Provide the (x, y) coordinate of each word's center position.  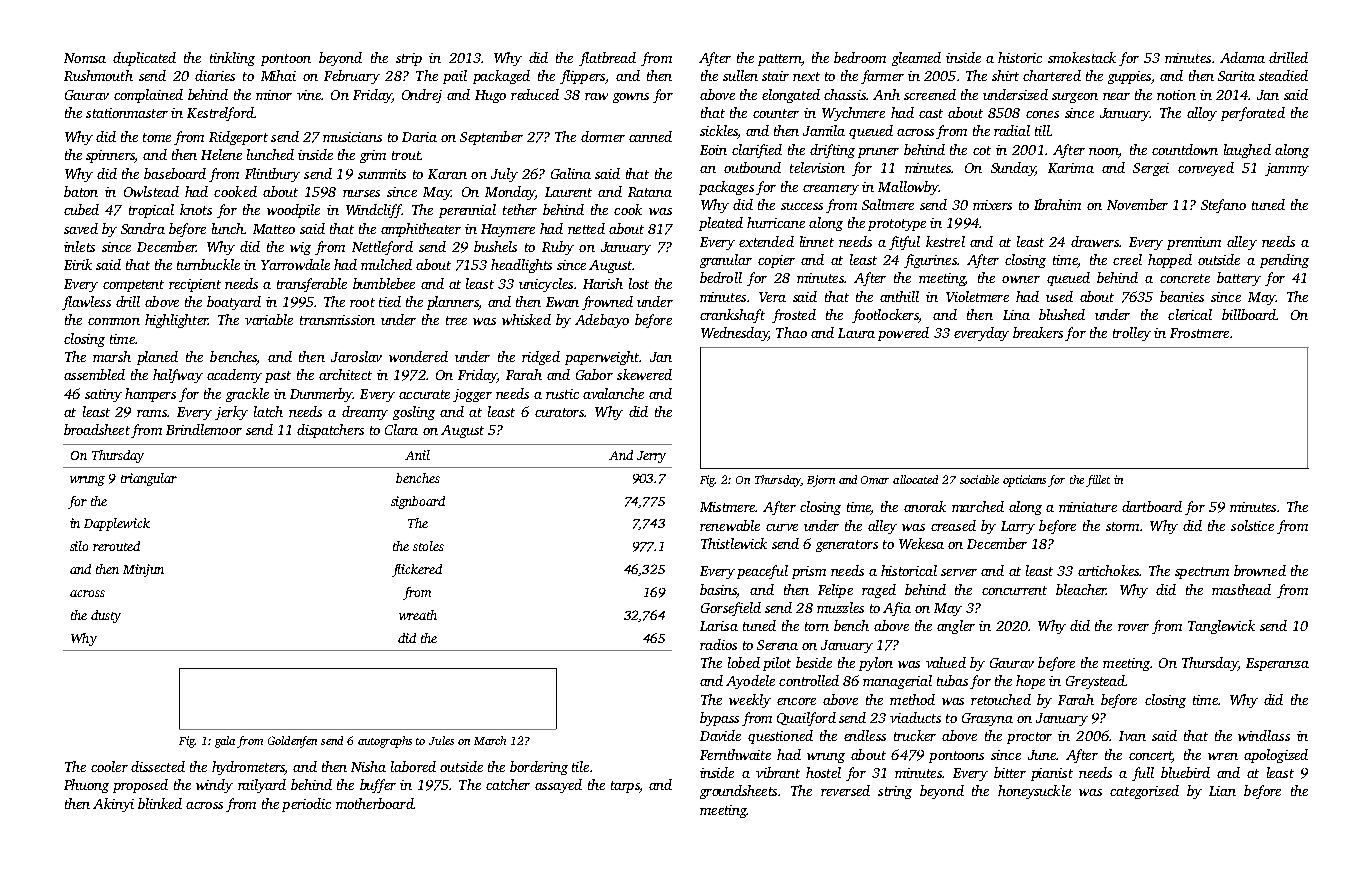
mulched (386, 264)
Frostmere (1199, 333)
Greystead (1096, 682)
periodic (306, 805)
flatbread (607, 59)
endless (865, 735)
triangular (149, 479)
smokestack (1082, 57)
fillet (1098, 481)
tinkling (232, 59)
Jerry (651, 457)
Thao (791, 332)
